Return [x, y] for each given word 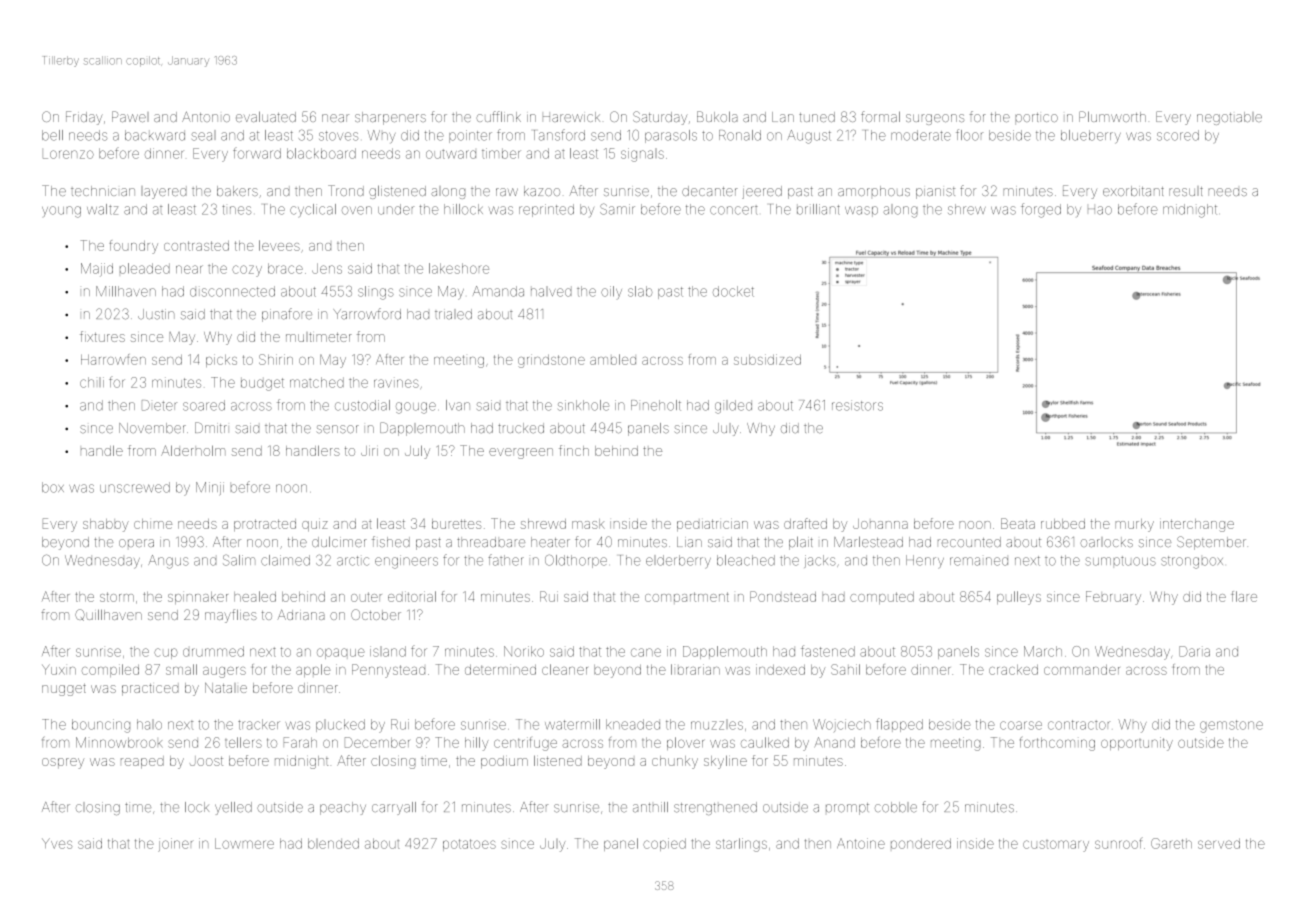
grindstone [551, 361]
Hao [1100, 210]
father [506, 560]
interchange [1197, 525]
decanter [710, 191]
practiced [150, 690]
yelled [233, 808]
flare [1244, 596]
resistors [857, 405]
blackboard [321, 153]
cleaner [565, 669]
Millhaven [126, 291]
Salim [239, 560]
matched [317, 382]
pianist [935, 193]
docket [733, 291]
